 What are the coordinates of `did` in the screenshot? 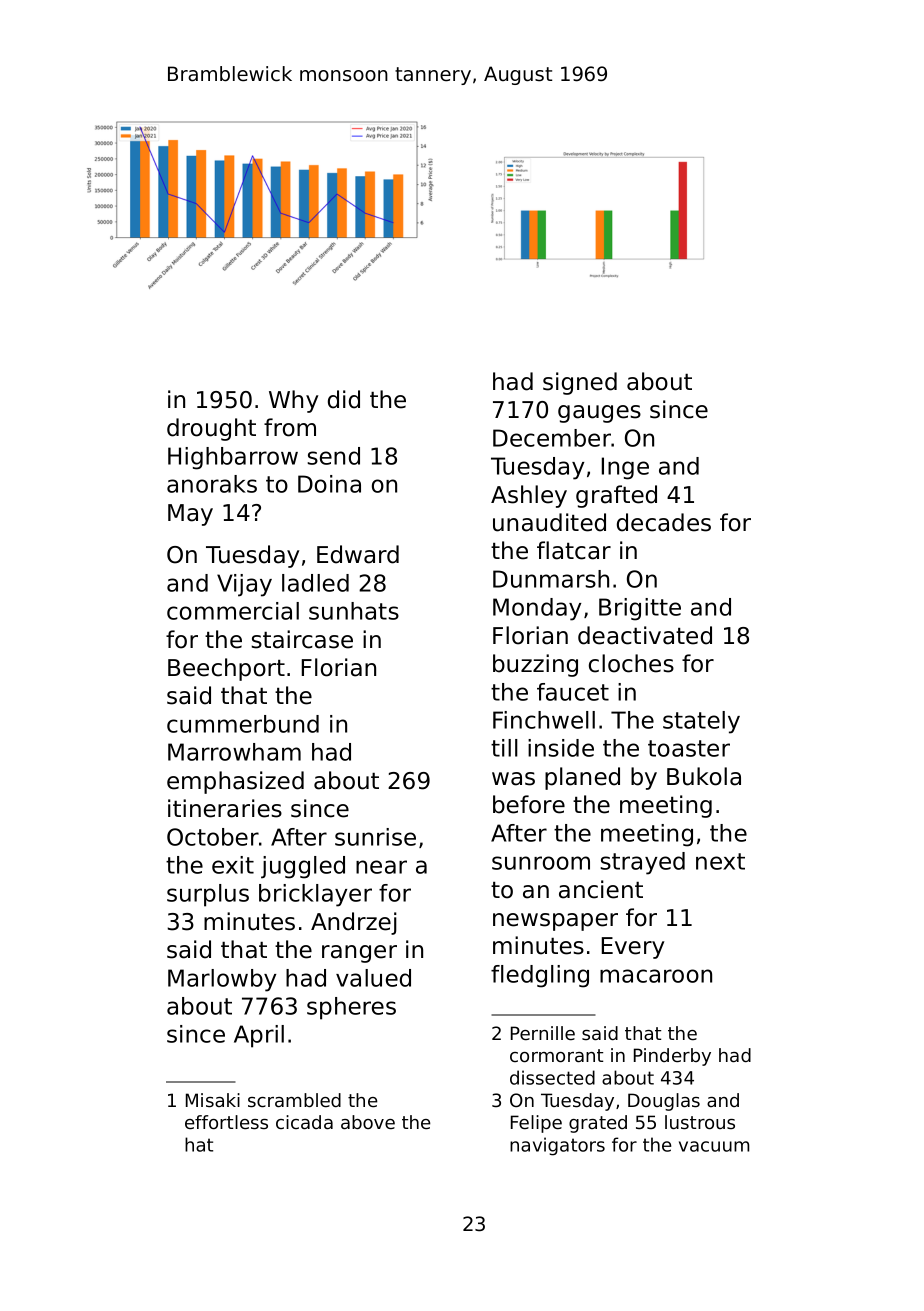 It's located at (344, 399).
